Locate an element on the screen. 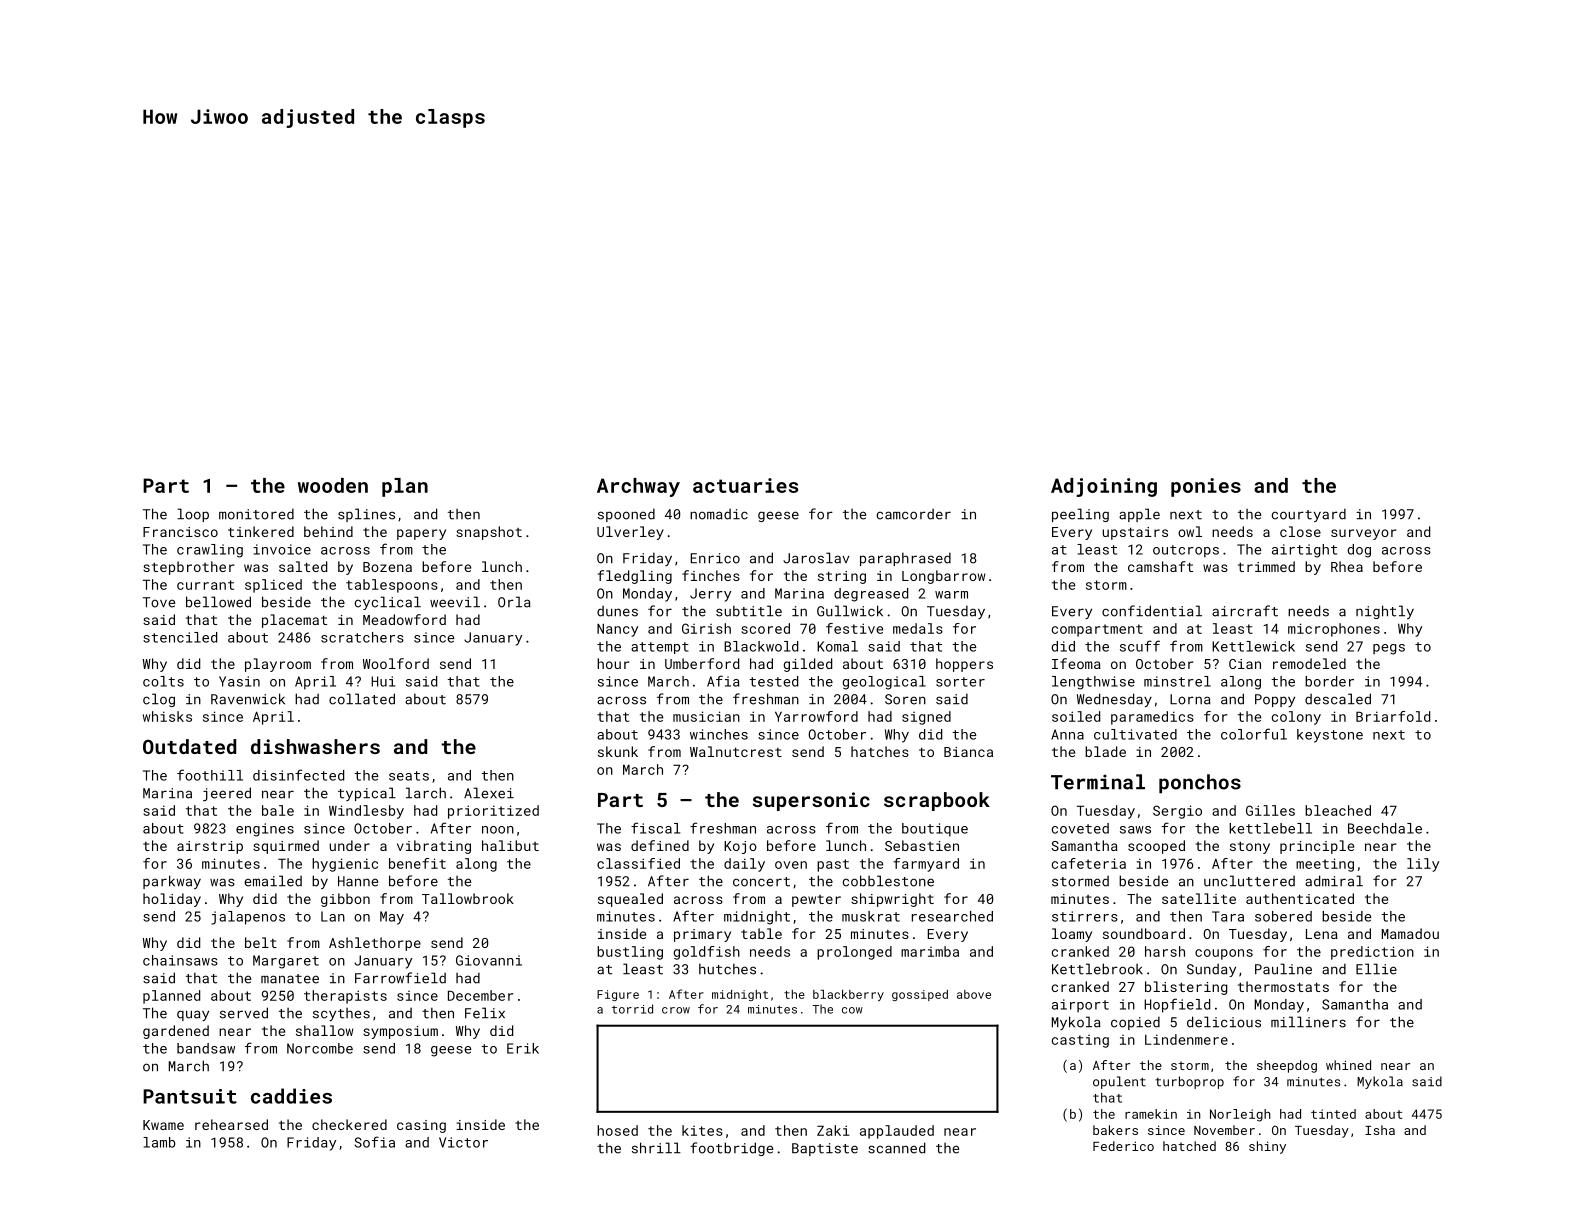 This screenshot has height=1232, width=1595. wooden is located at coordinates (333, 485).
